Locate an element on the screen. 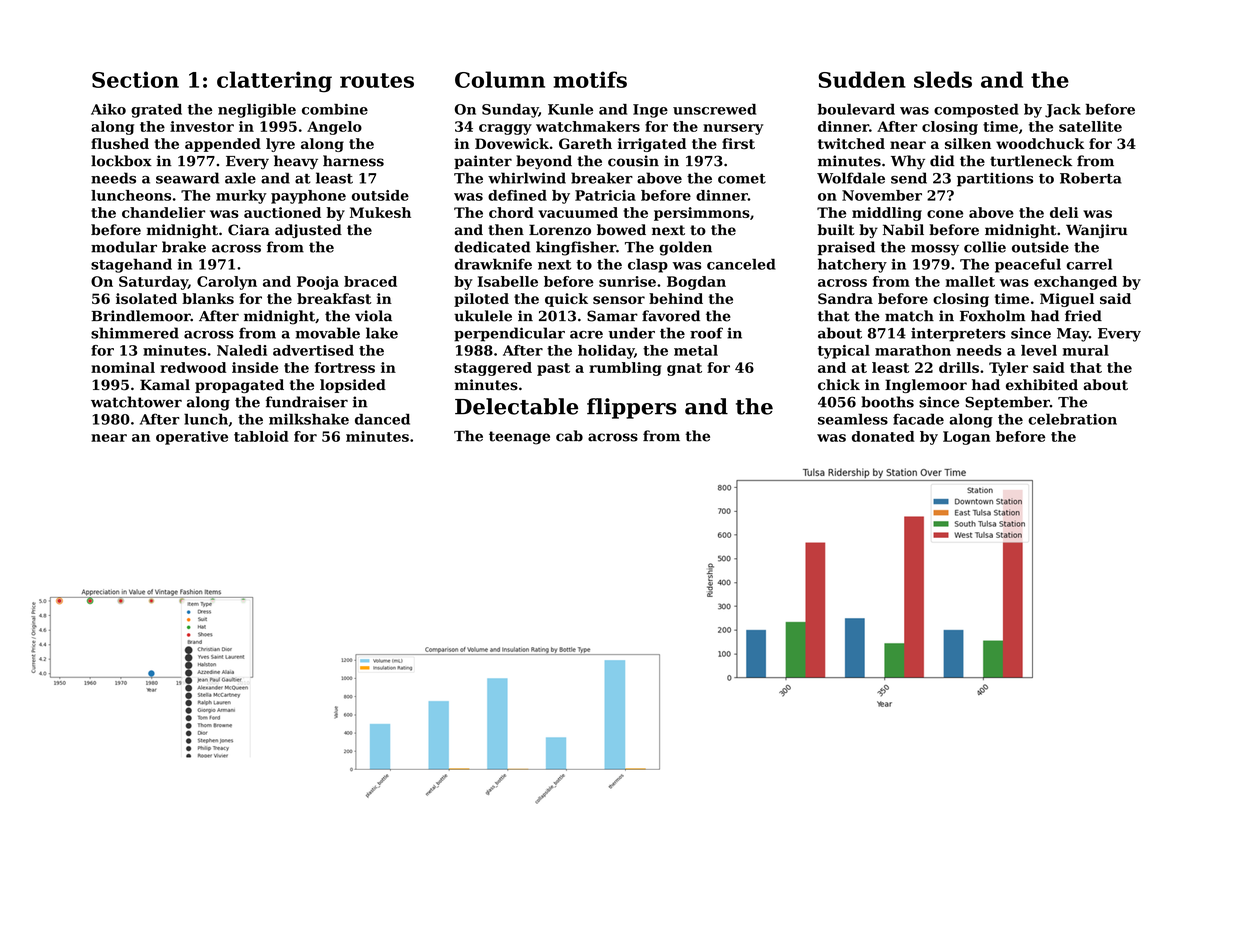 Image resolution: width=1233 pixels, height=952 pixels. favored is located at coordinates (671, 316).
